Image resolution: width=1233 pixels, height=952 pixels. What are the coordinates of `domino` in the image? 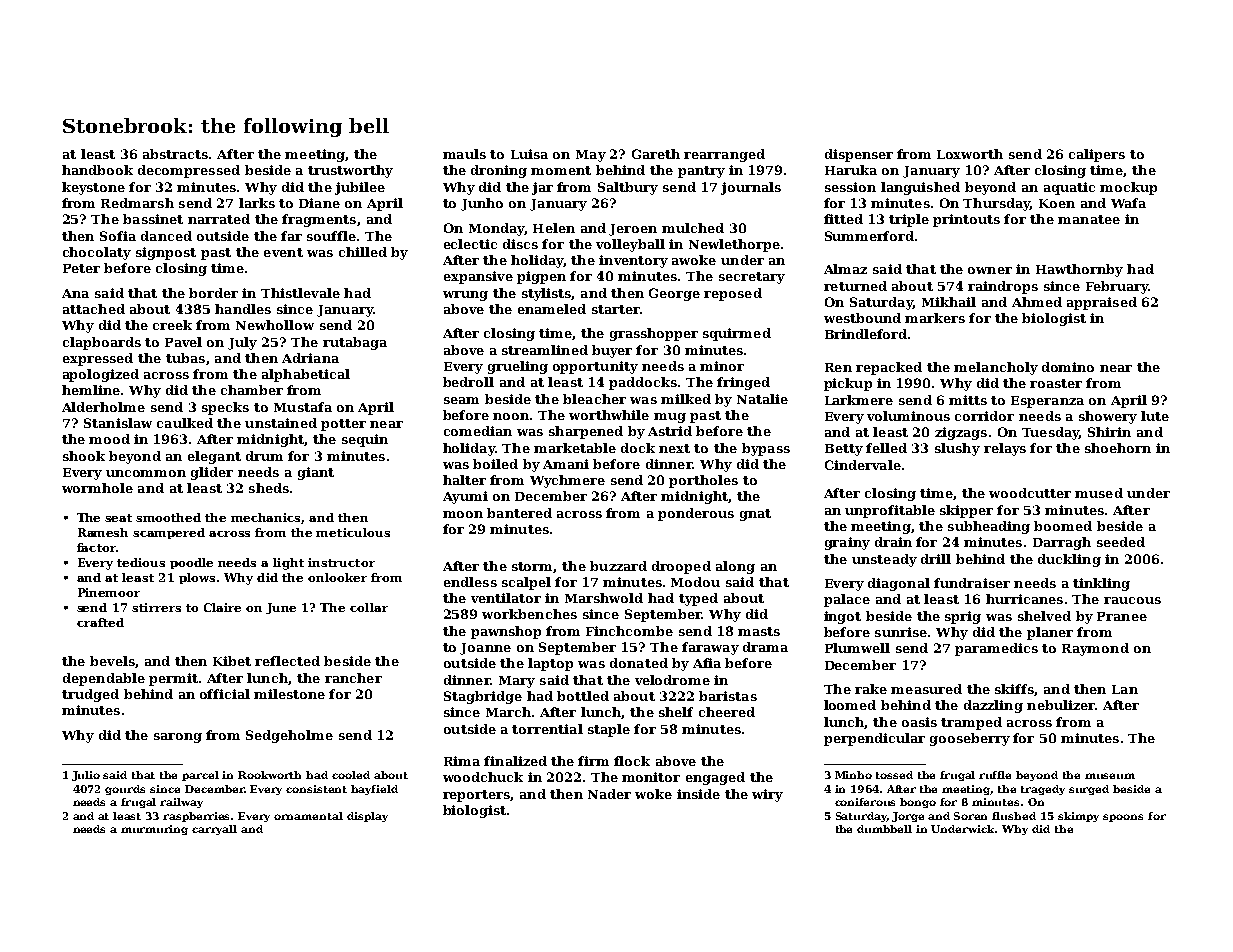 It's located at (1068, 367).
